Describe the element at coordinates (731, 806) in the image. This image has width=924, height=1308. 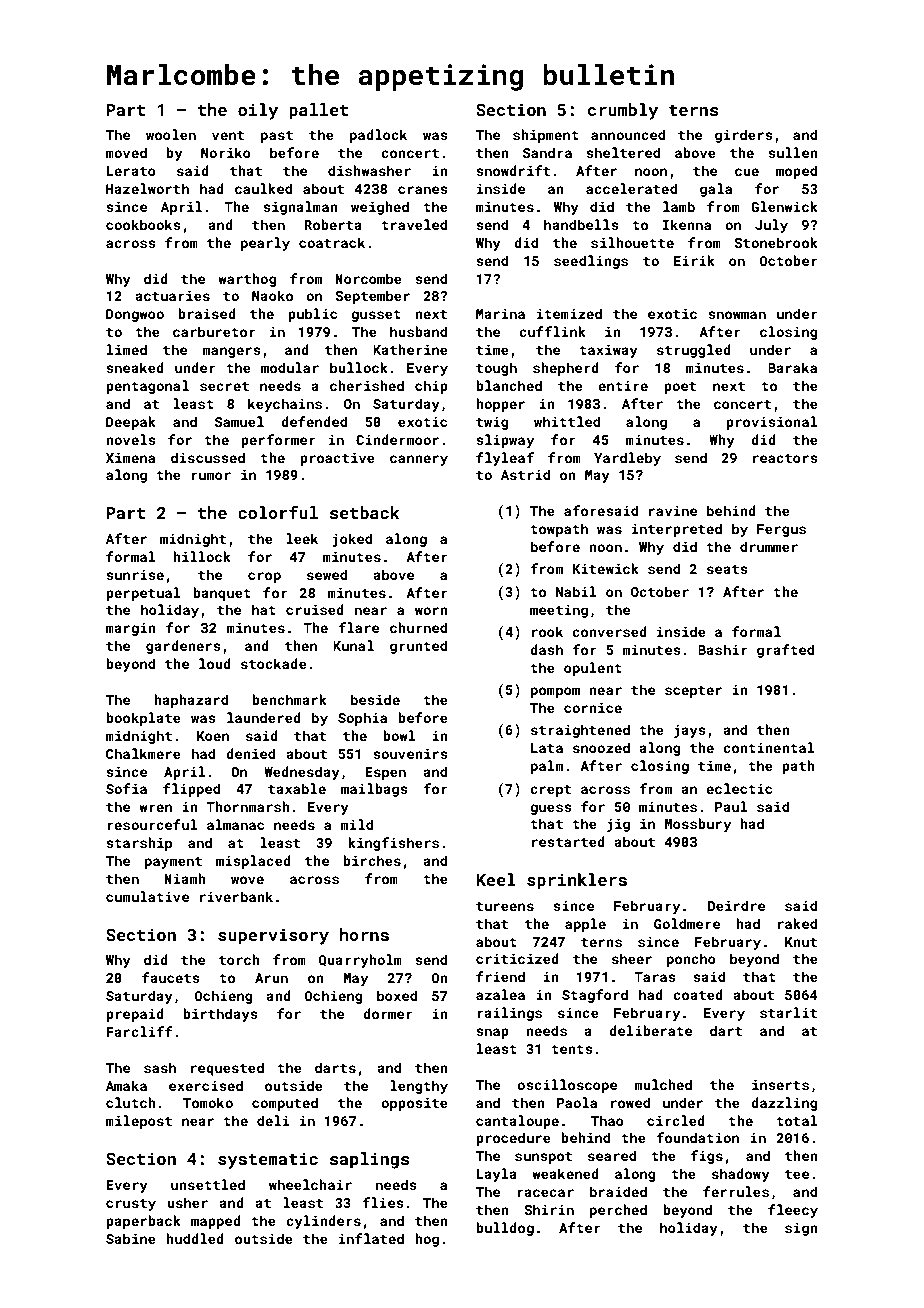
I see `Paul` at that location.
